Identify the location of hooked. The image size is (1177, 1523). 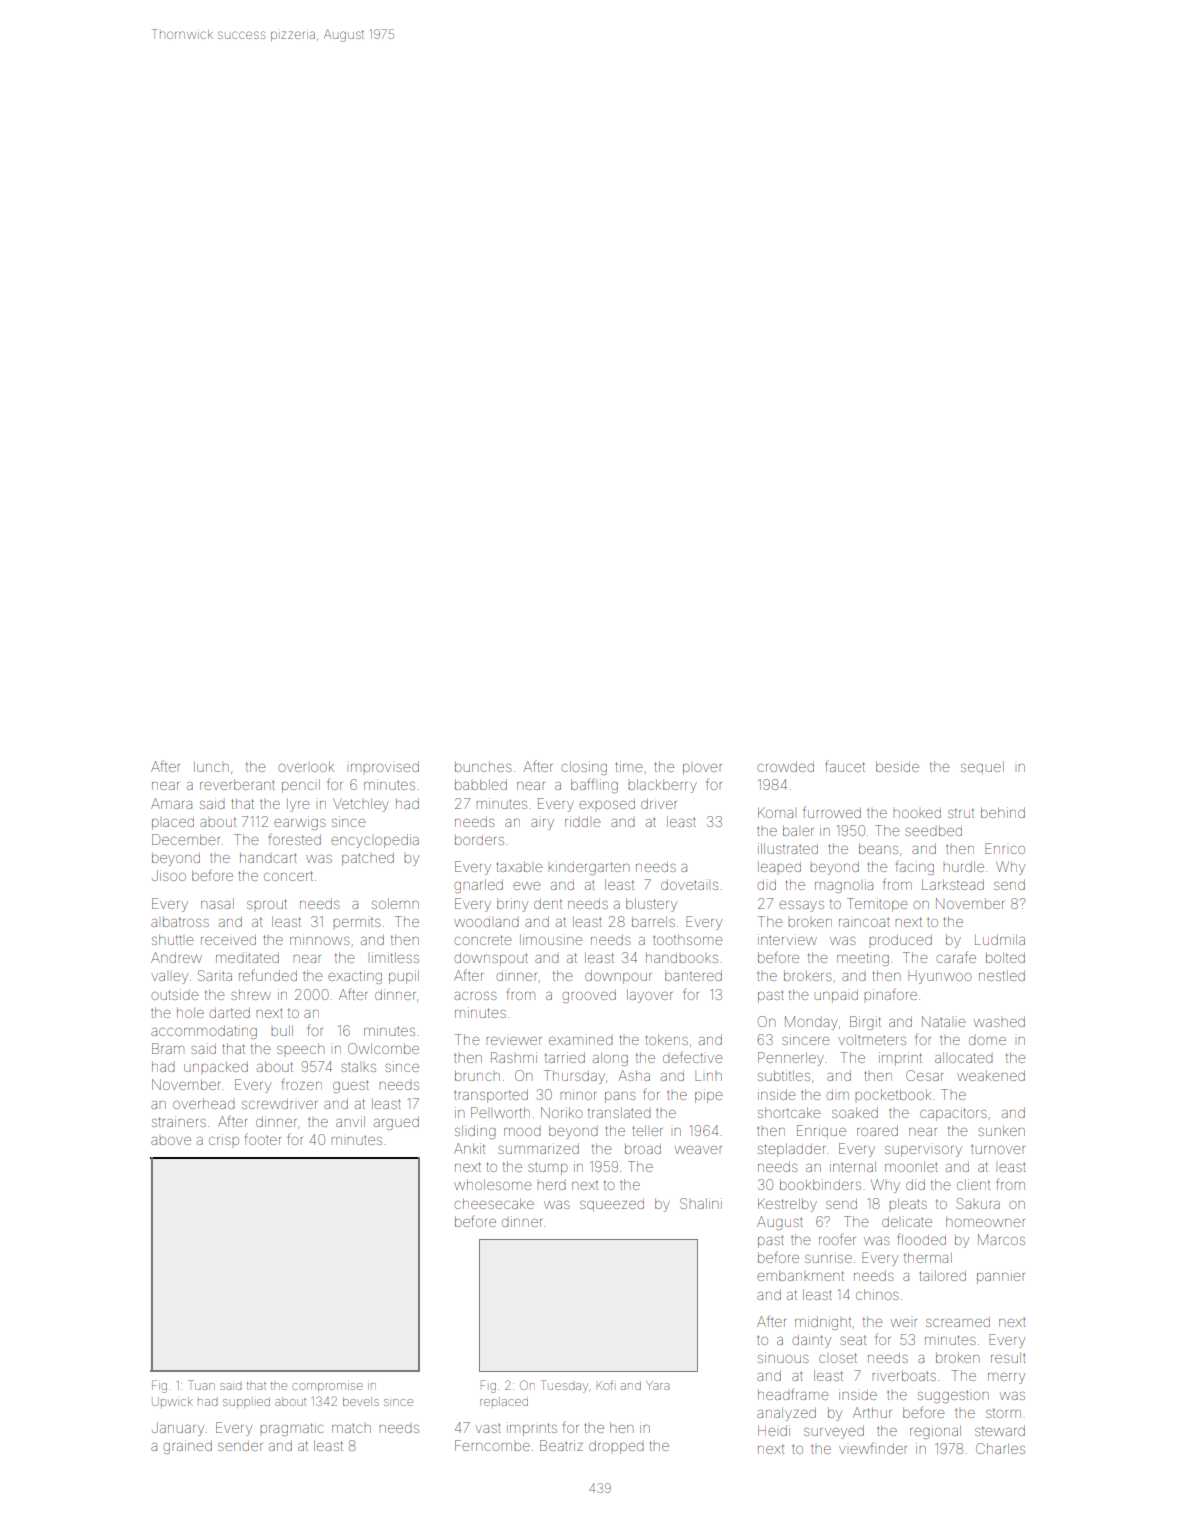
(917, 813).
